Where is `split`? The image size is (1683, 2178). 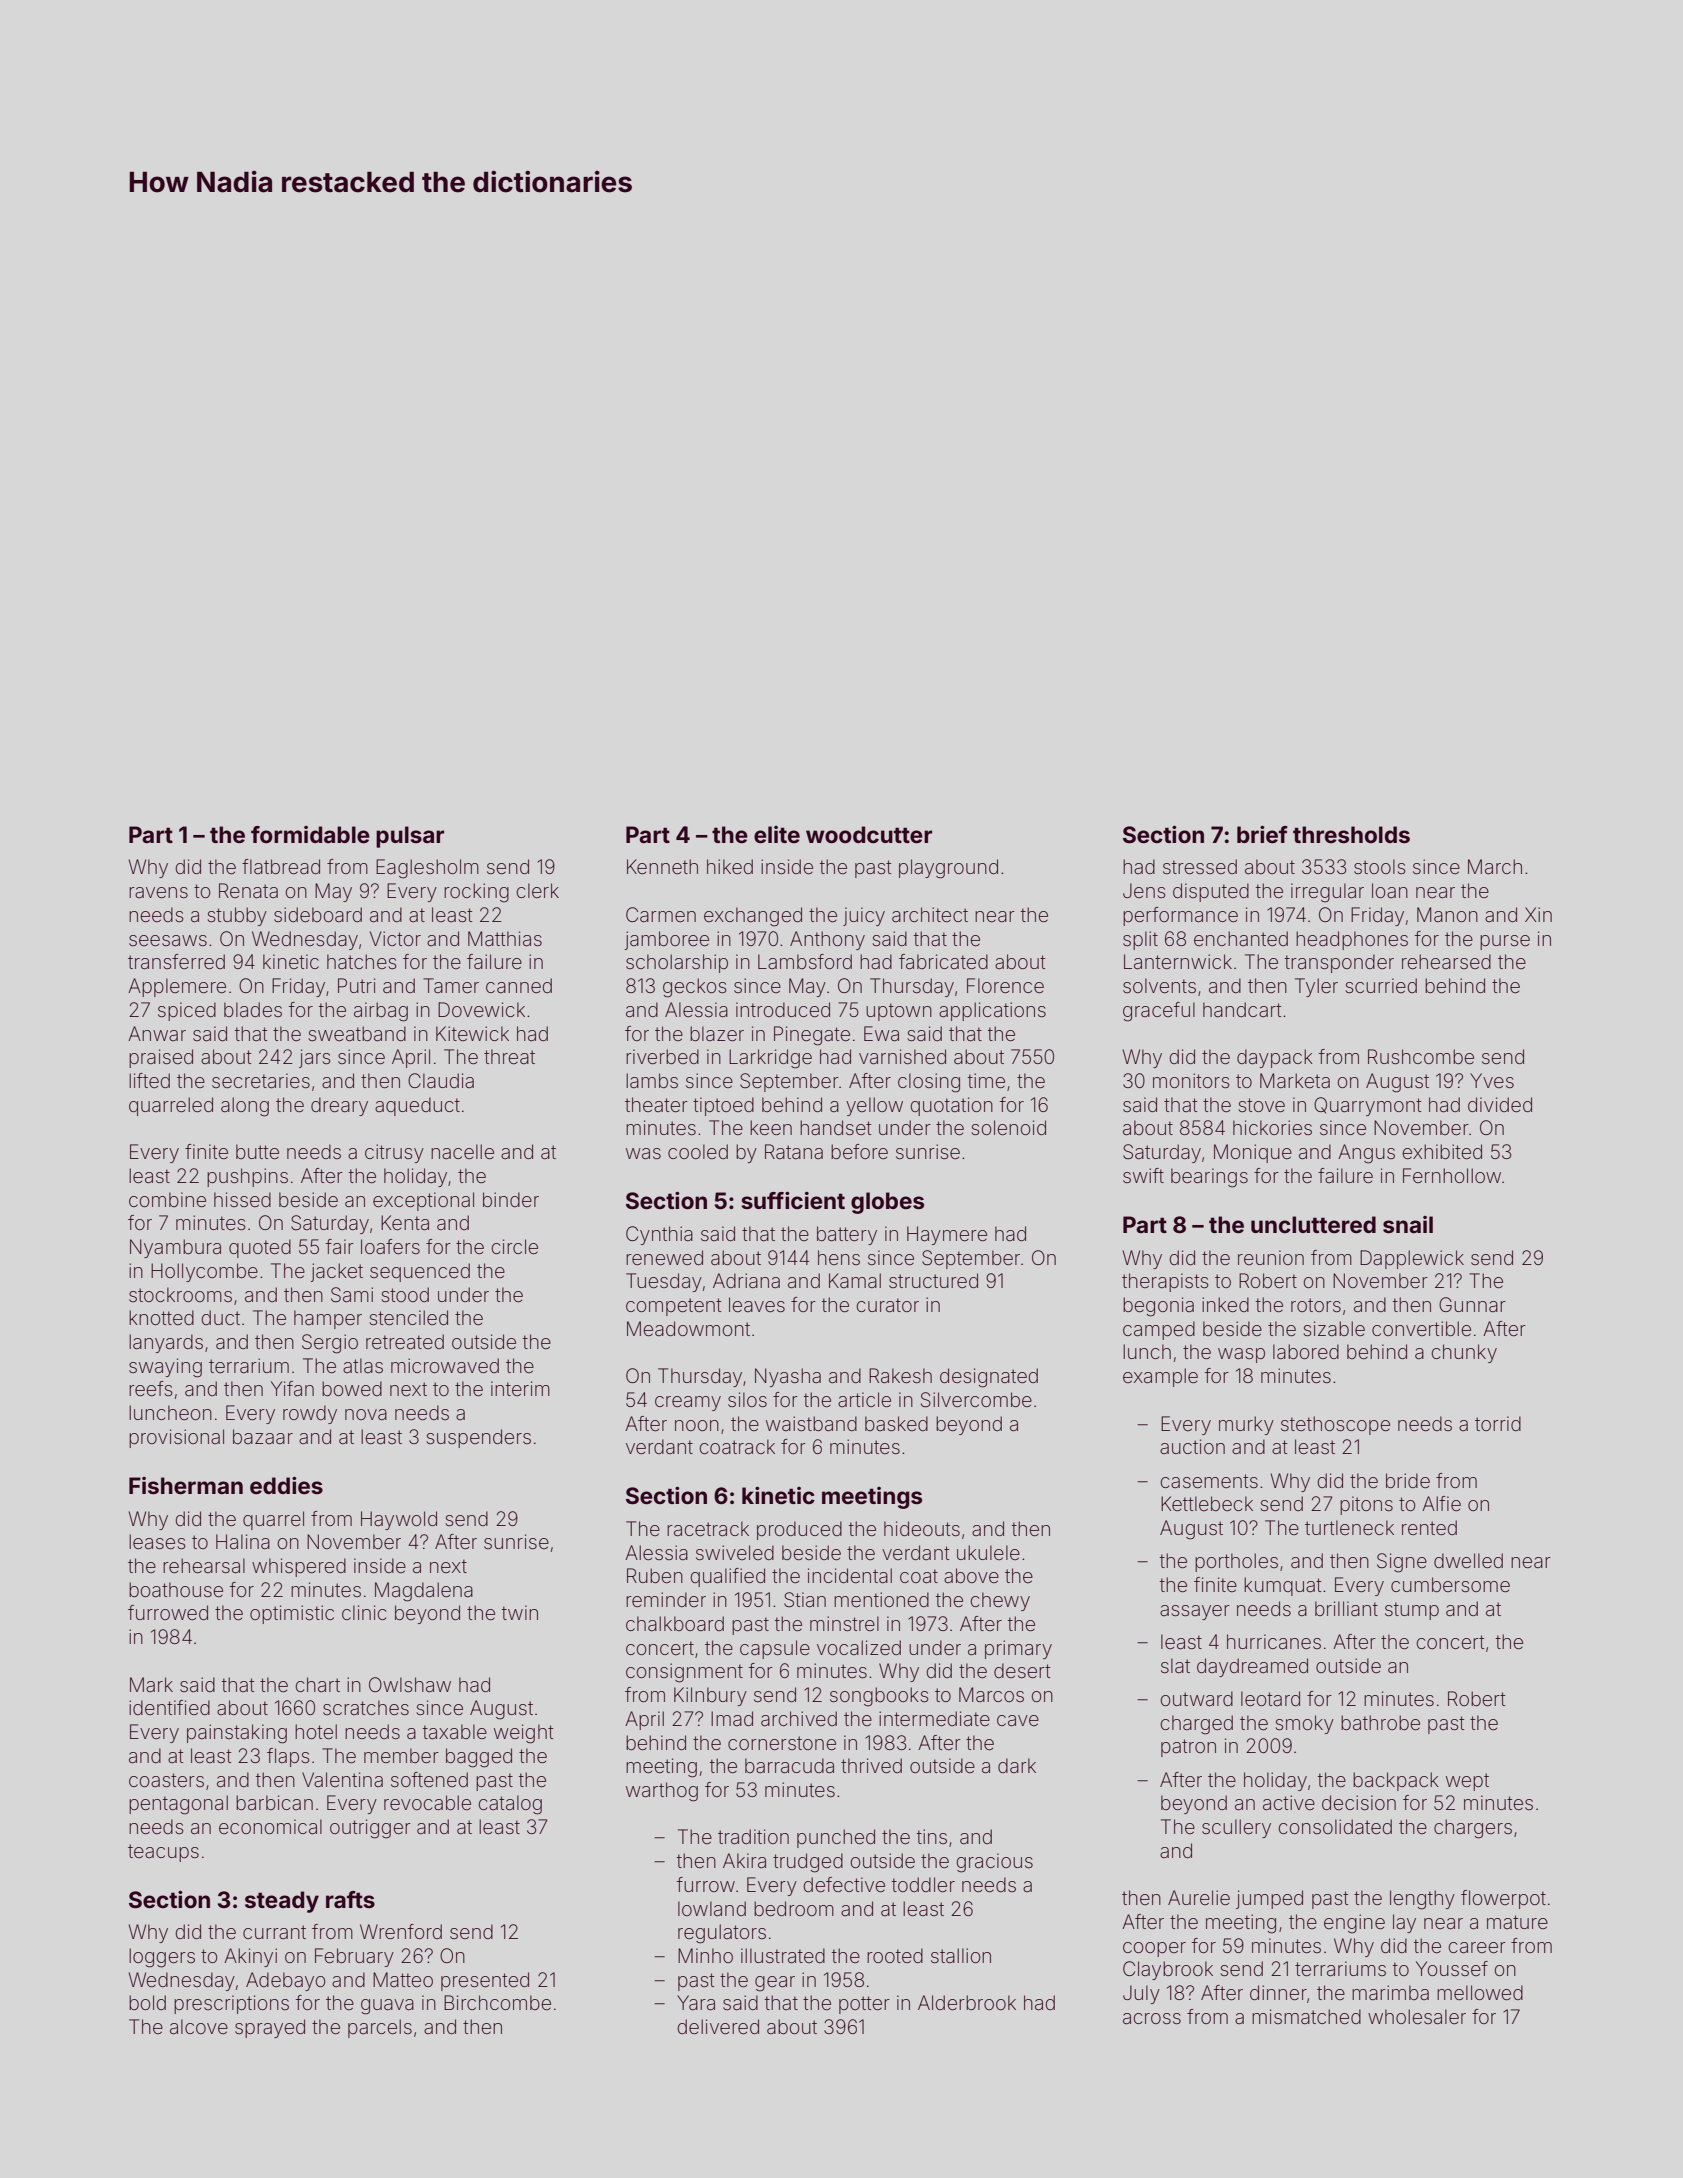 split is located at coordinates (1140, 940).
